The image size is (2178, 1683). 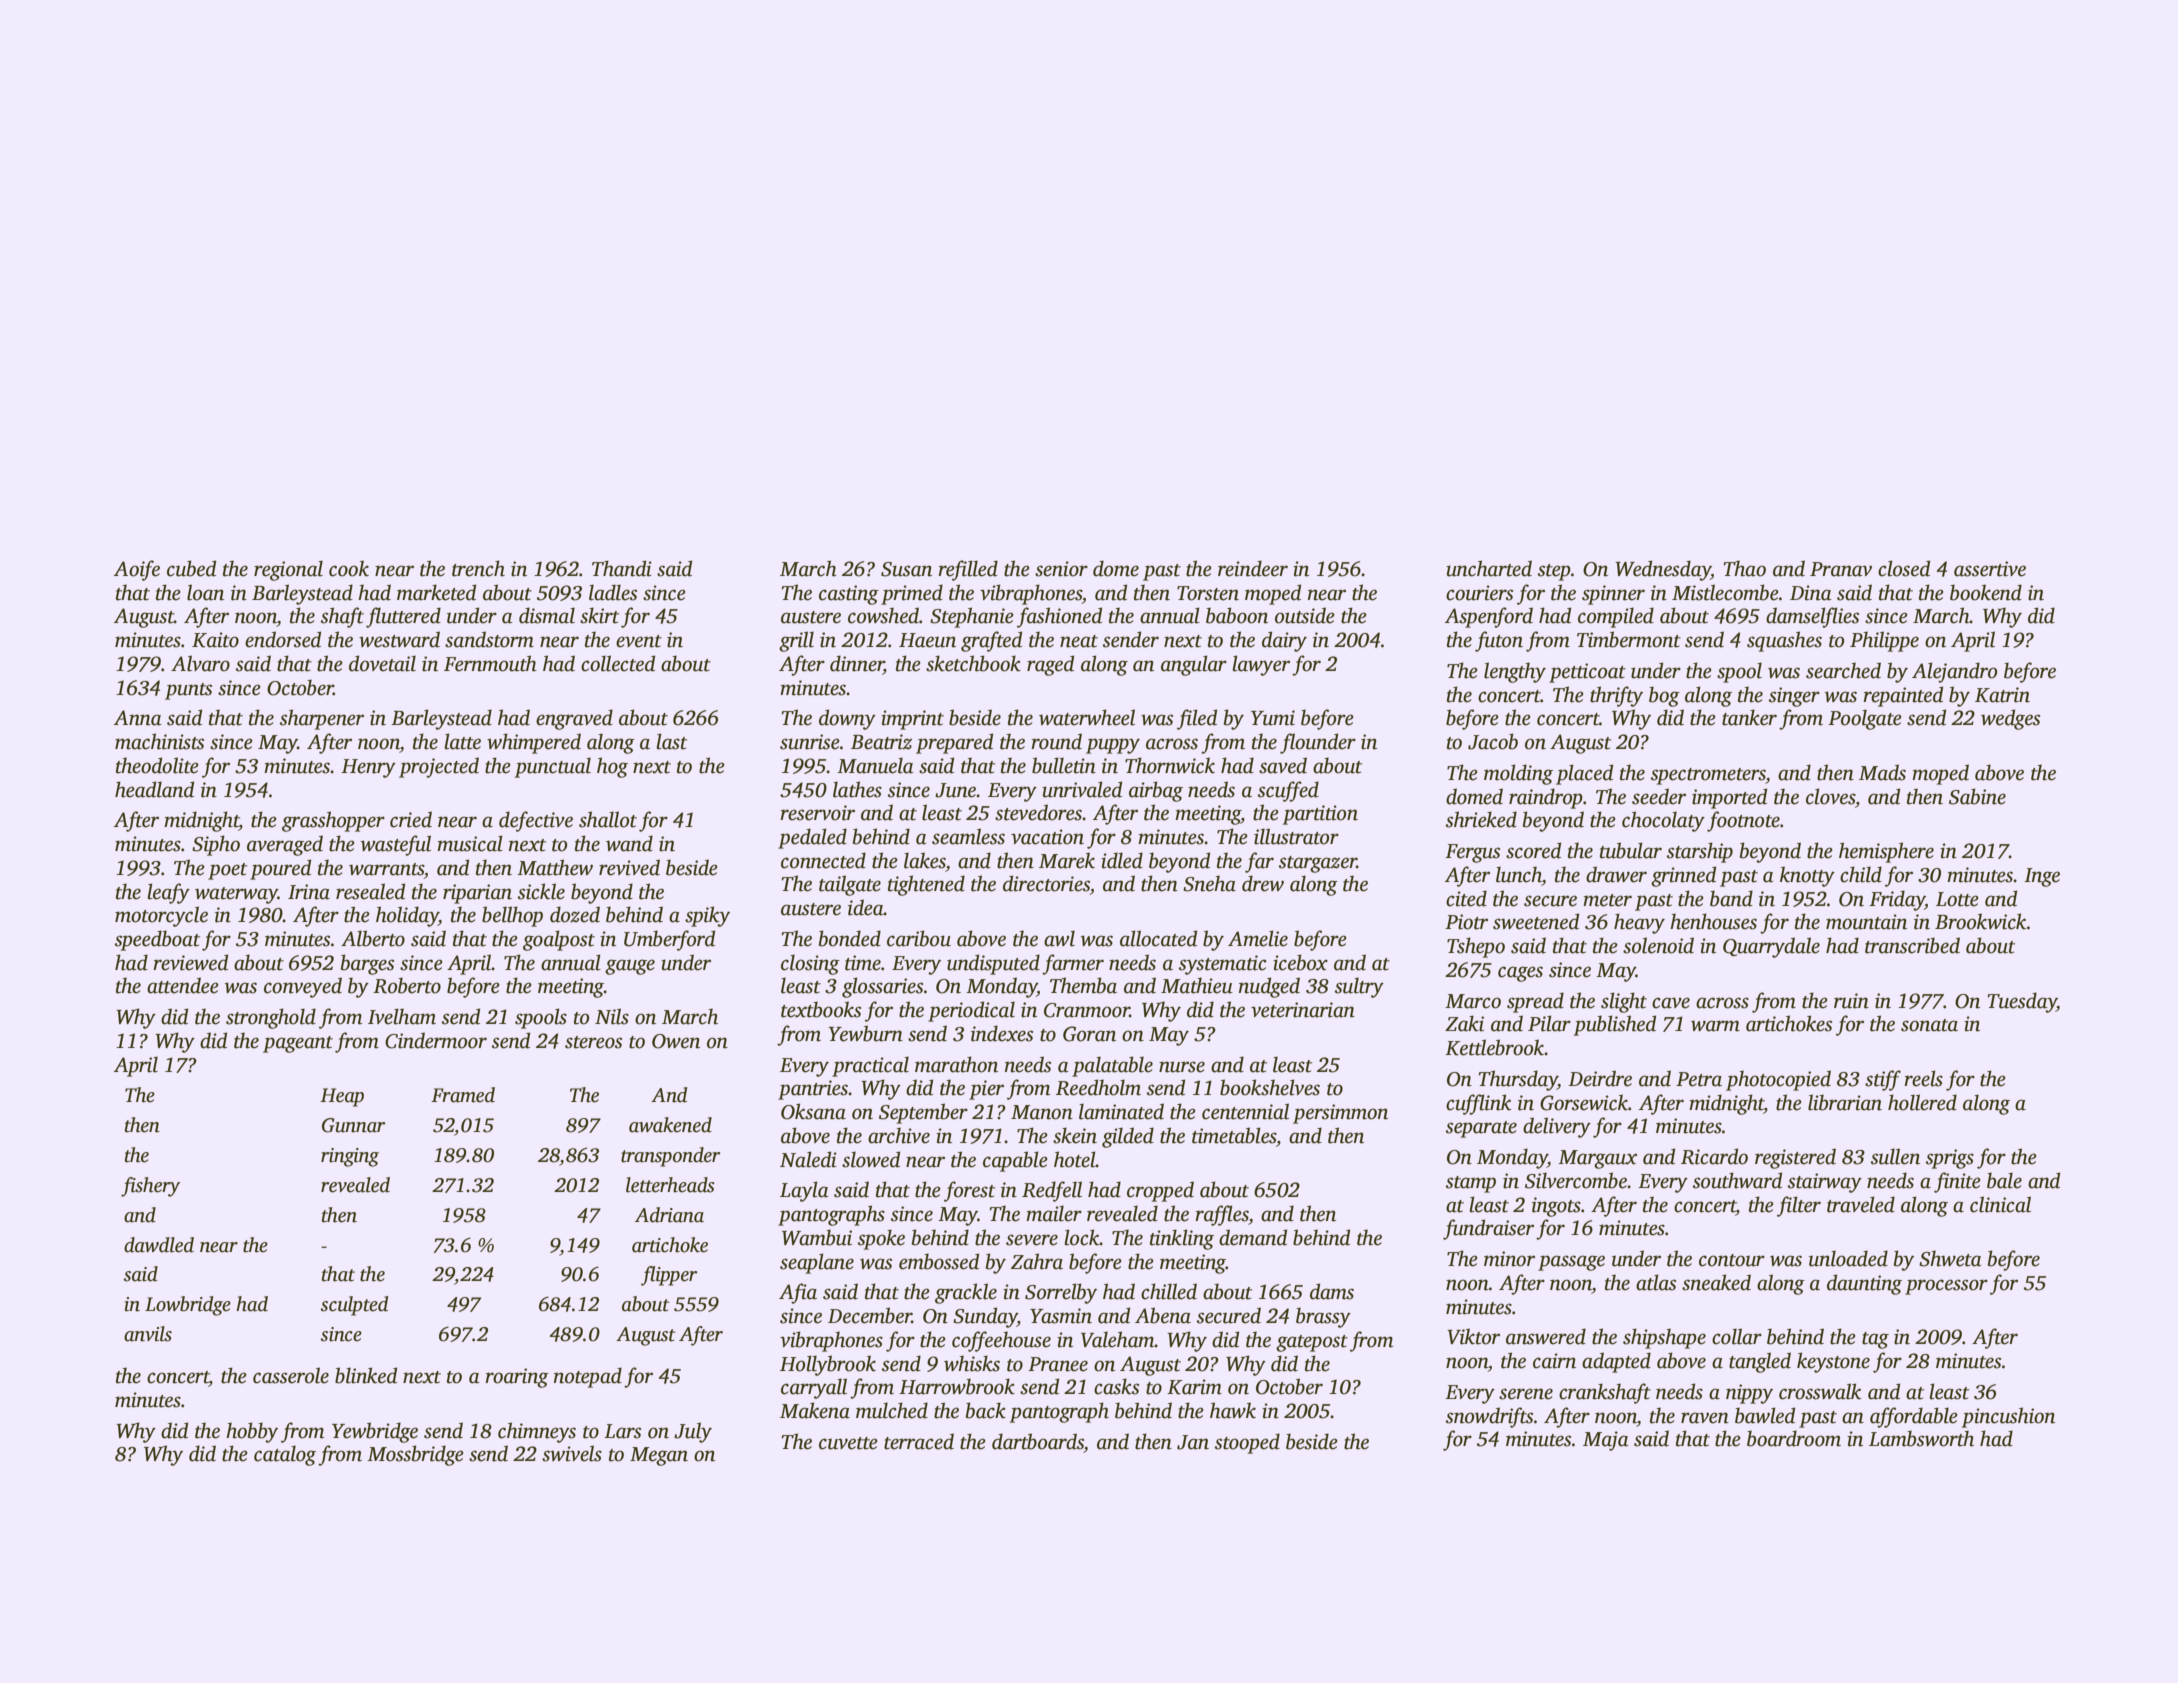 What do you see at coordinates (1825, 1183) in the screenshot?
I see `stairway` at bounding box center [1825, 1183].
